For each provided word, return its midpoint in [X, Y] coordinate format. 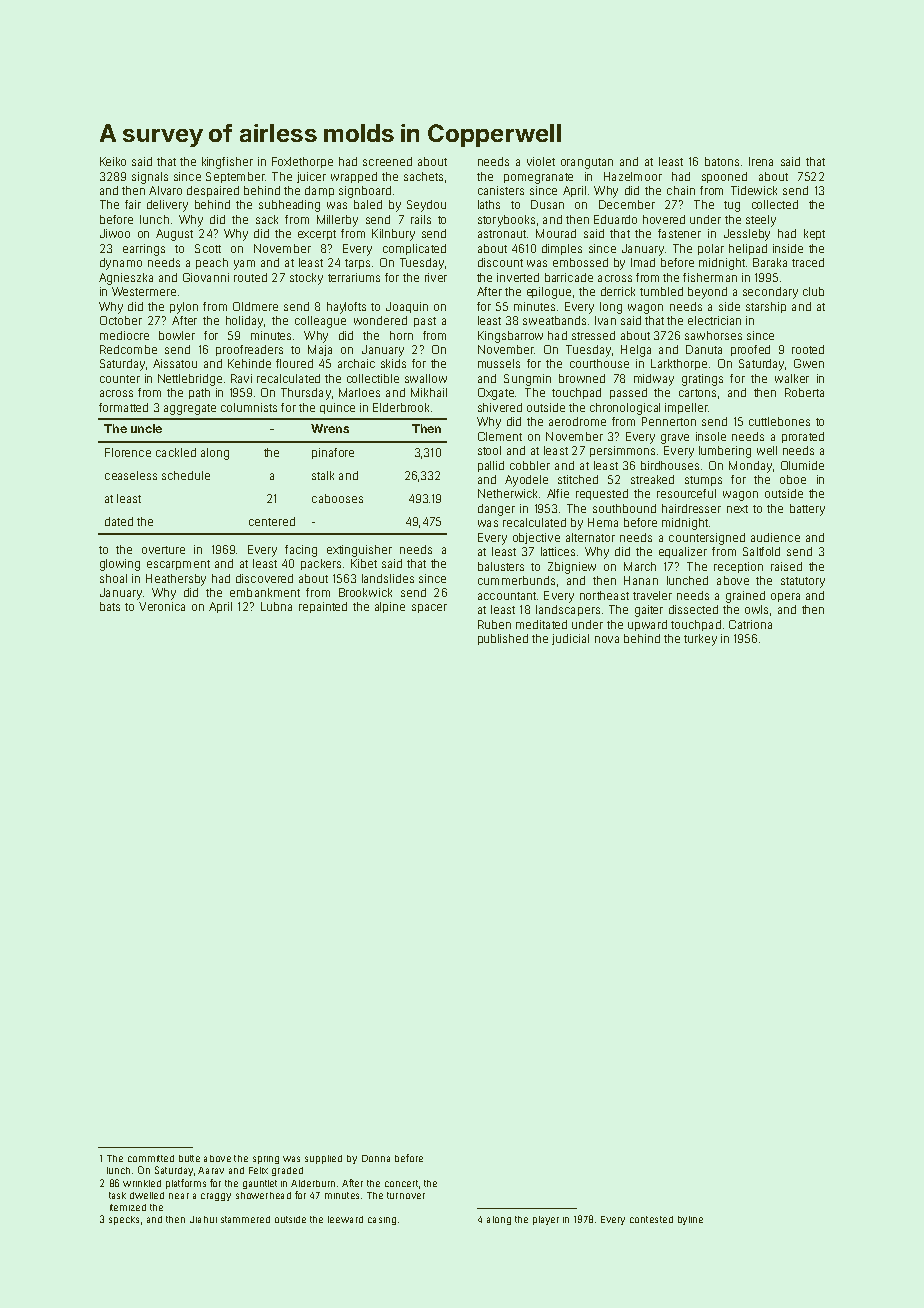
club [813, 291]
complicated [414, 249]
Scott [208, 248]
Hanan [641, 580]
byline [690, 1220]
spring [266, 1160]
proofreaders [249, 350]
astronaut [502, 234]
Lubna [276, 606]
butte [189, 1158]
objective [536, 538]
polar [711, 249]
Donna [376, 1158]
